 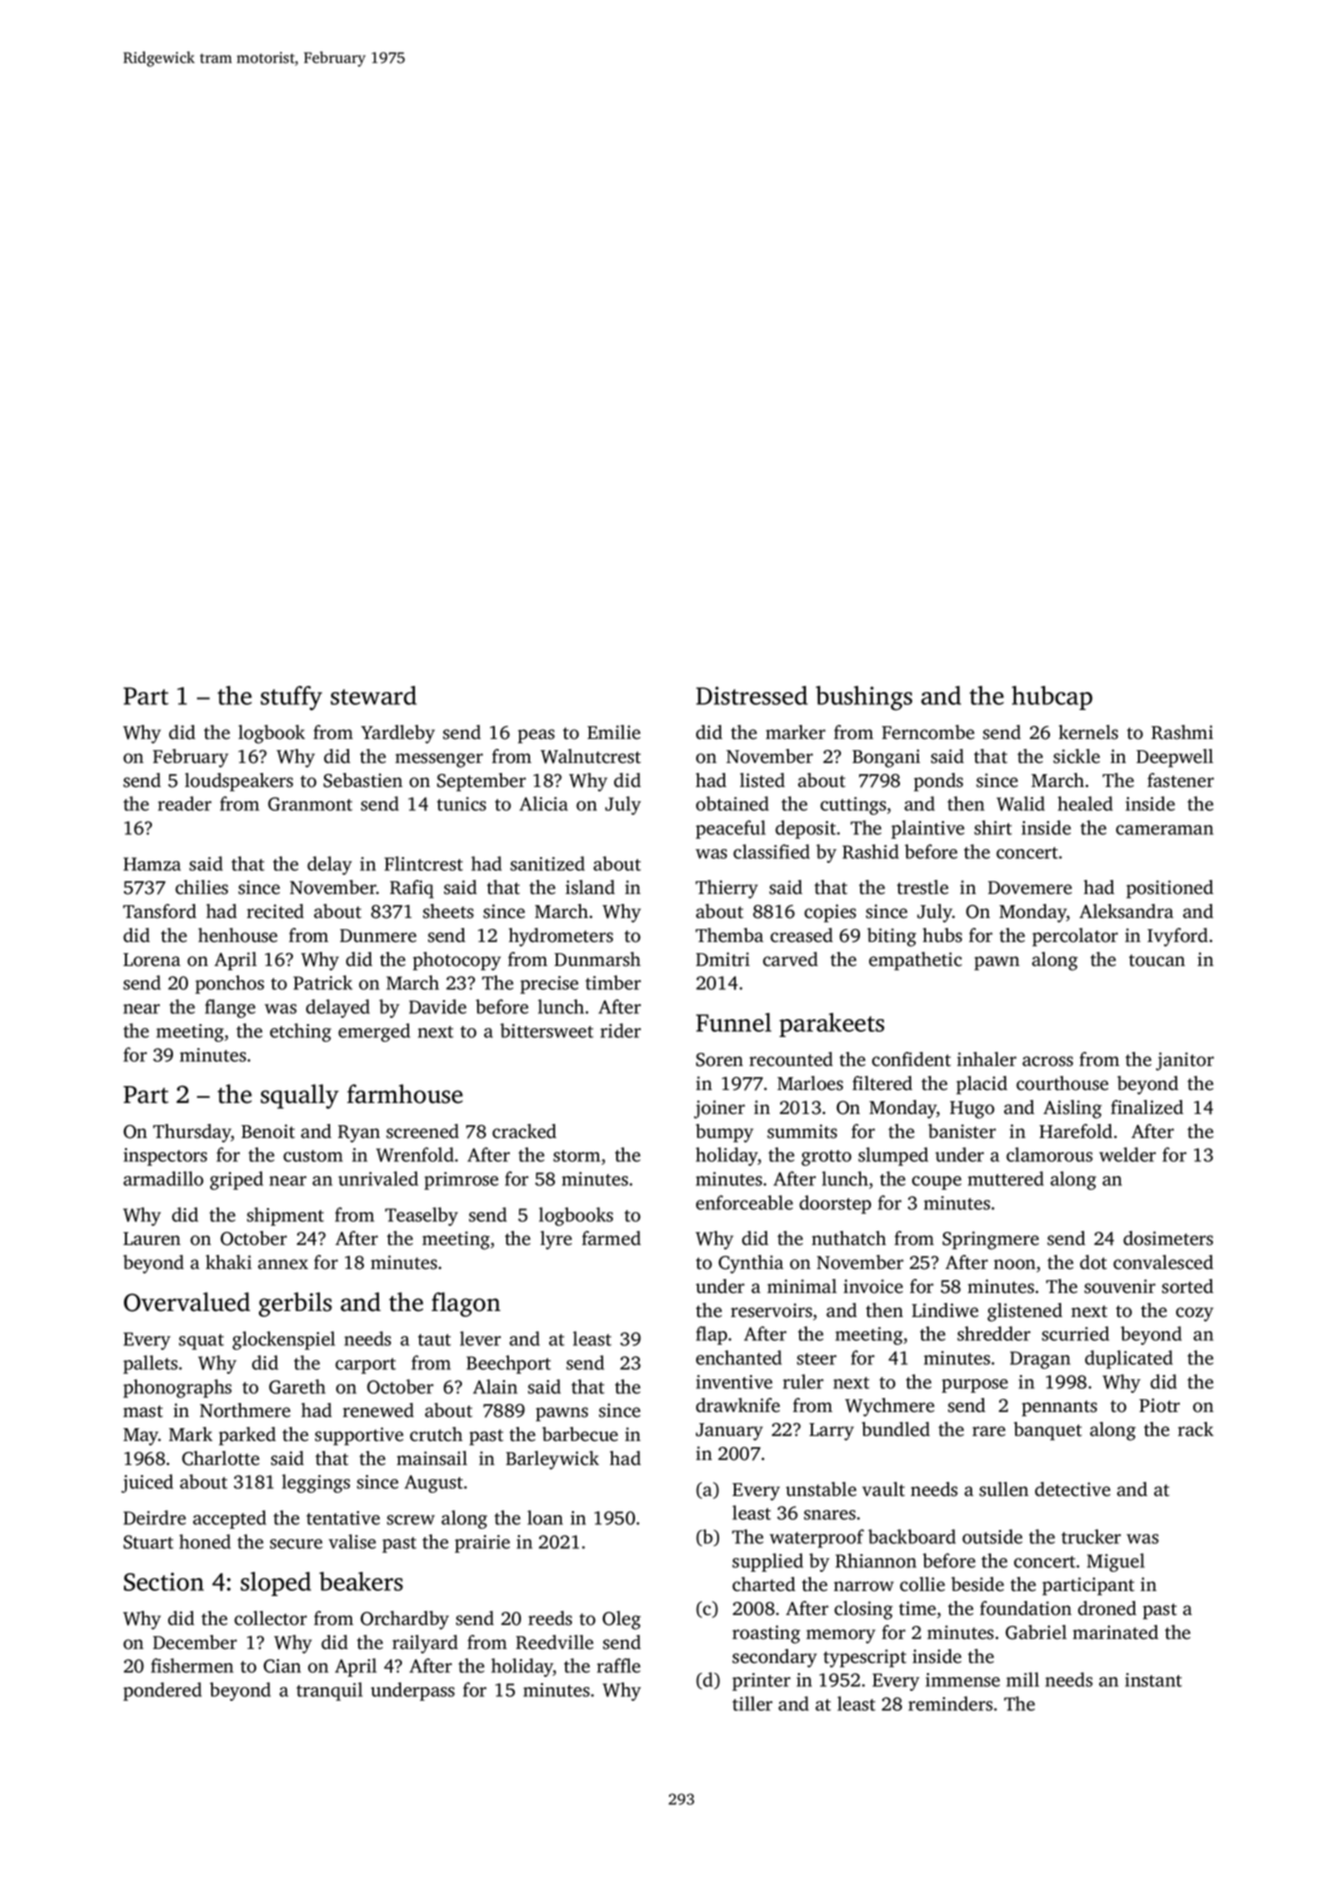 What do you see at coordinates (1127, 1154) in the screenshot?
I see `welder` at bounding box center [1127, 1154].
